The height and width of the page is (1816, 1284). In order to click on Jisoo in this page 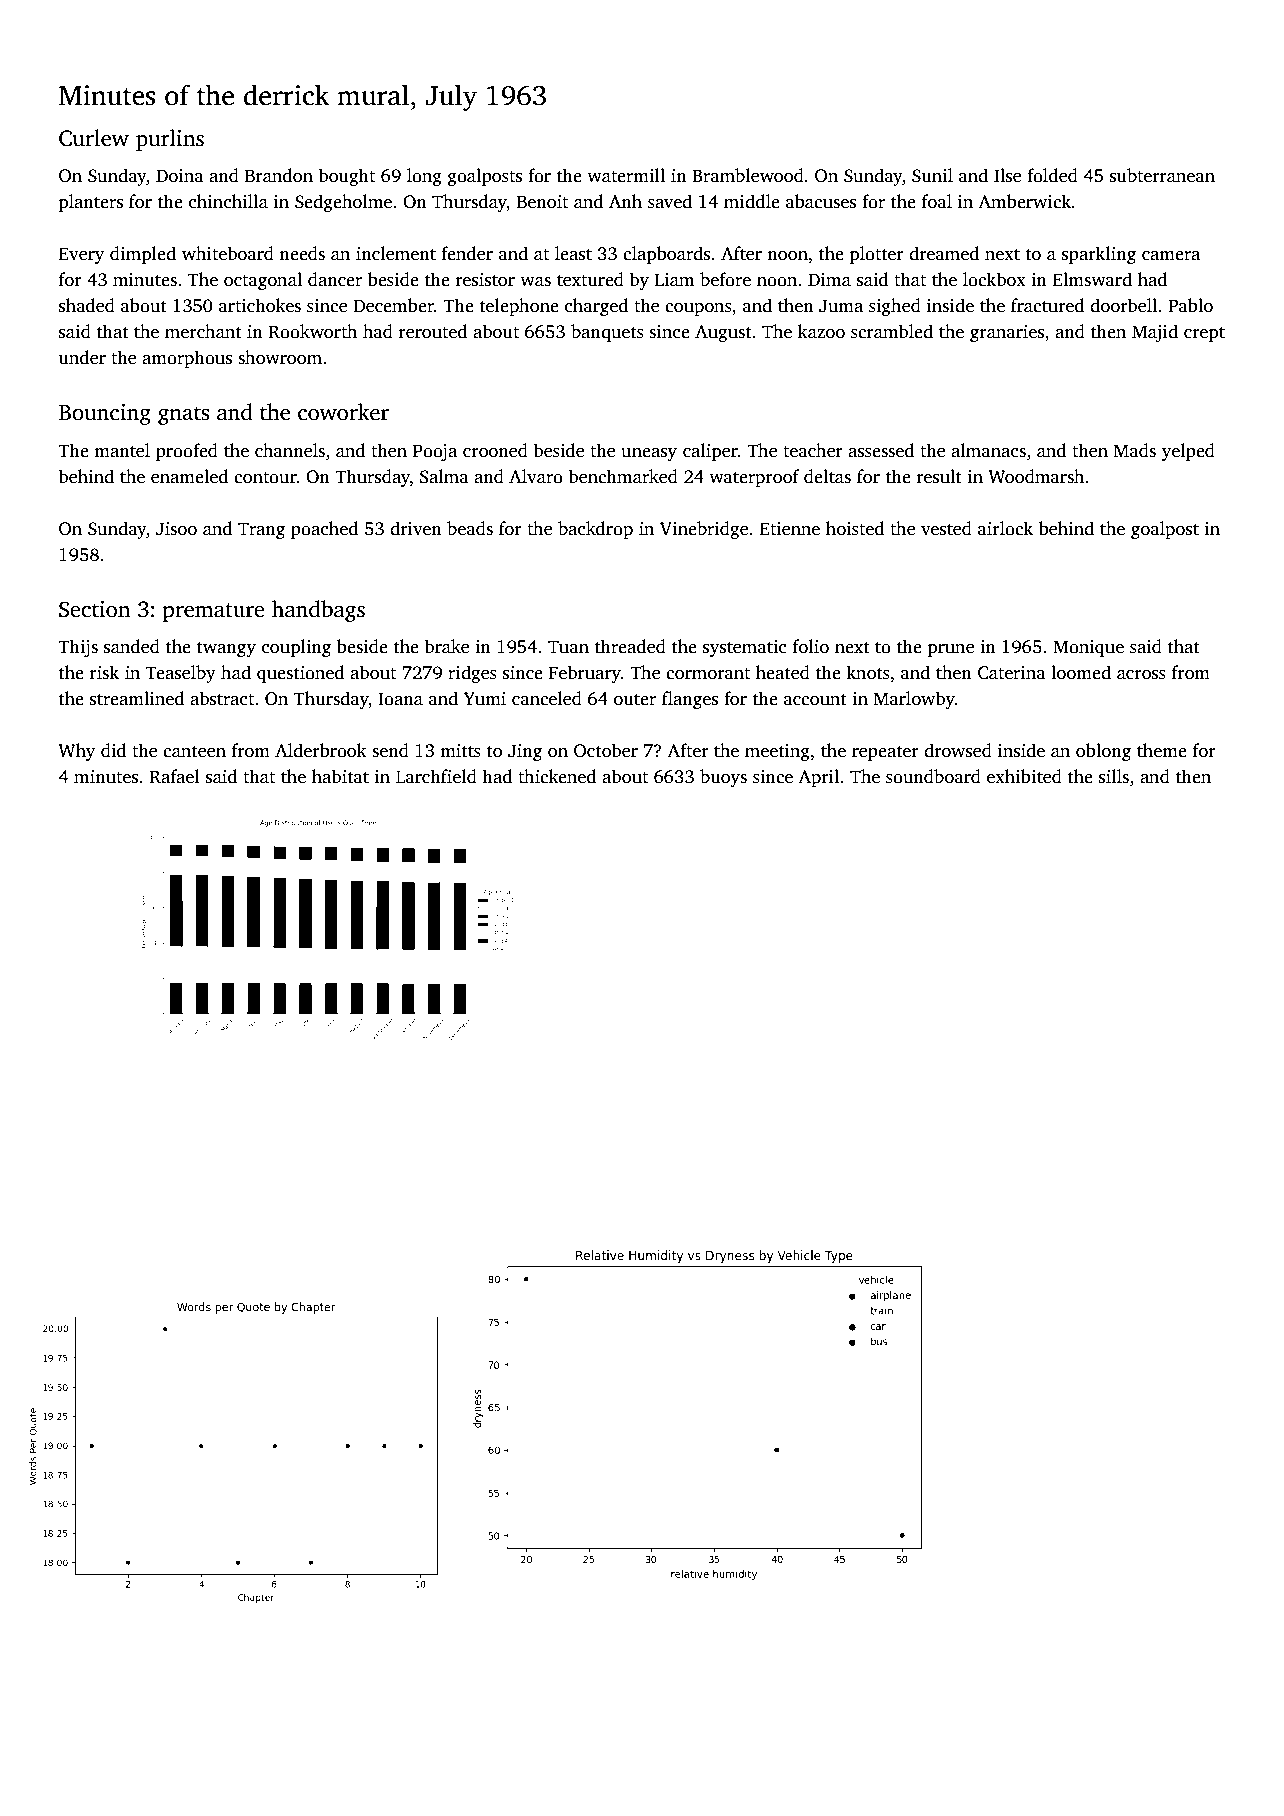, I will do `click(176, 529)`.
